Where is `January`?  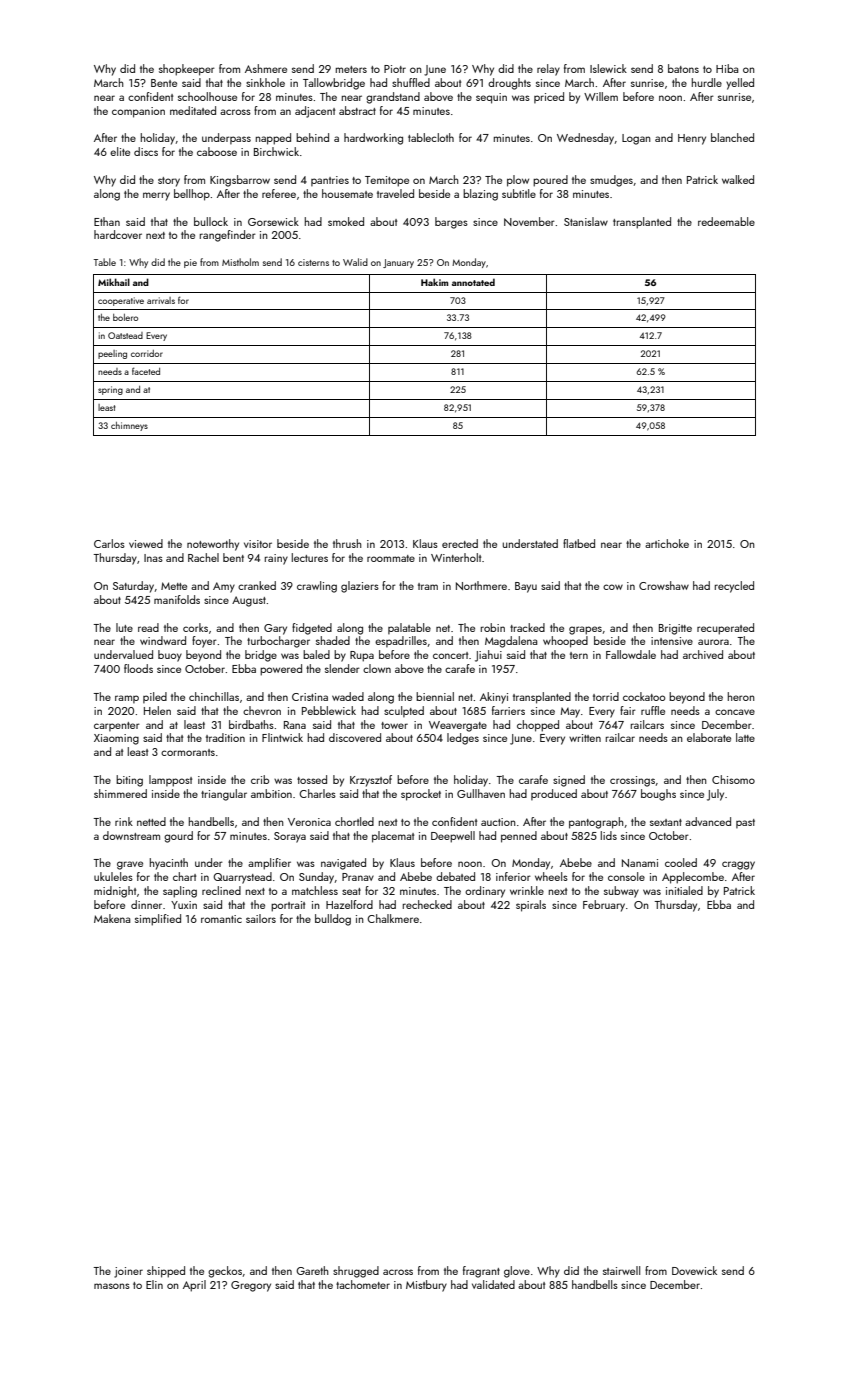 January is located at coordinates (398, 263).
